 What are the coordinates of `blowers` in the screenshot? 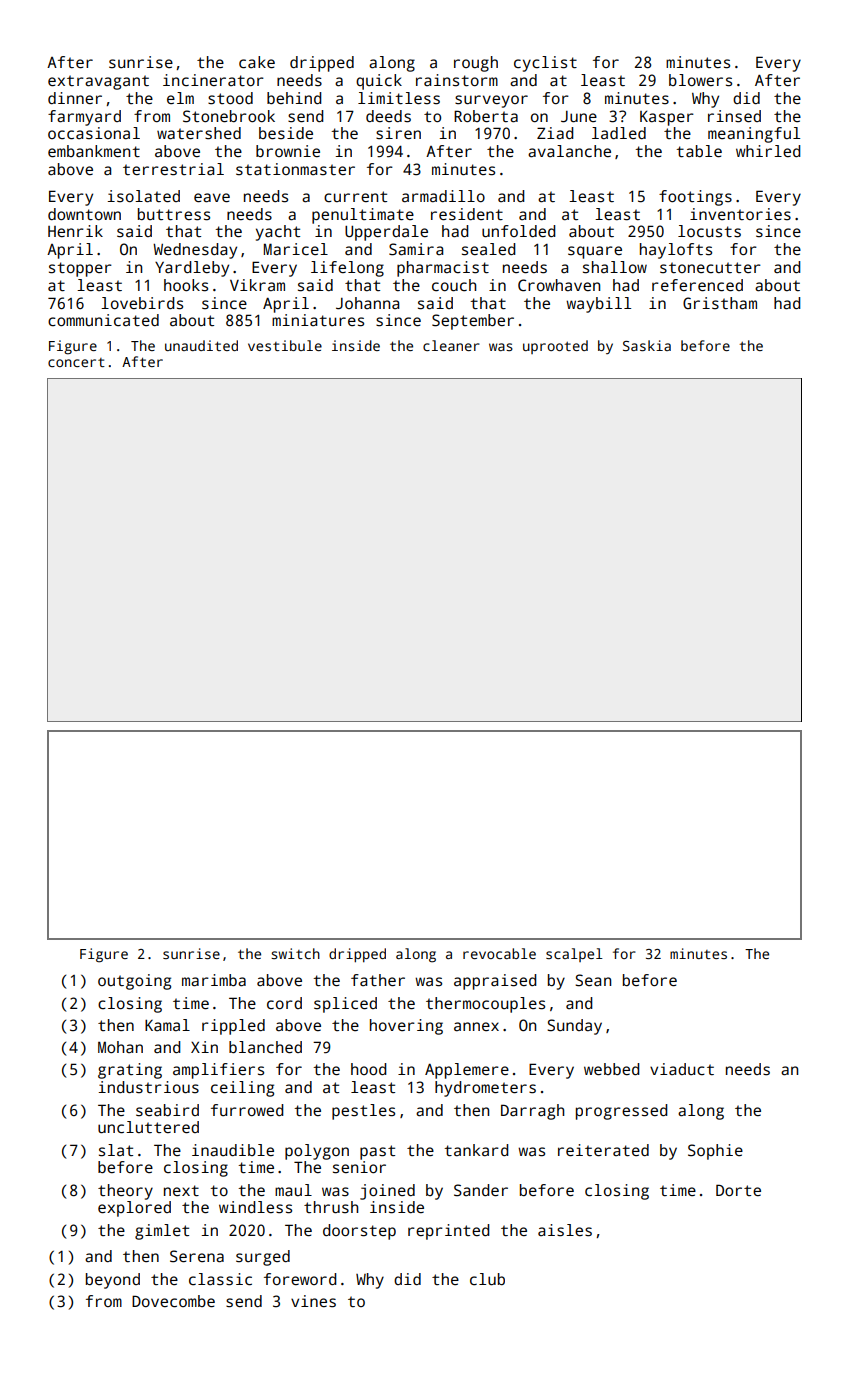 It's located at (700, 80).
